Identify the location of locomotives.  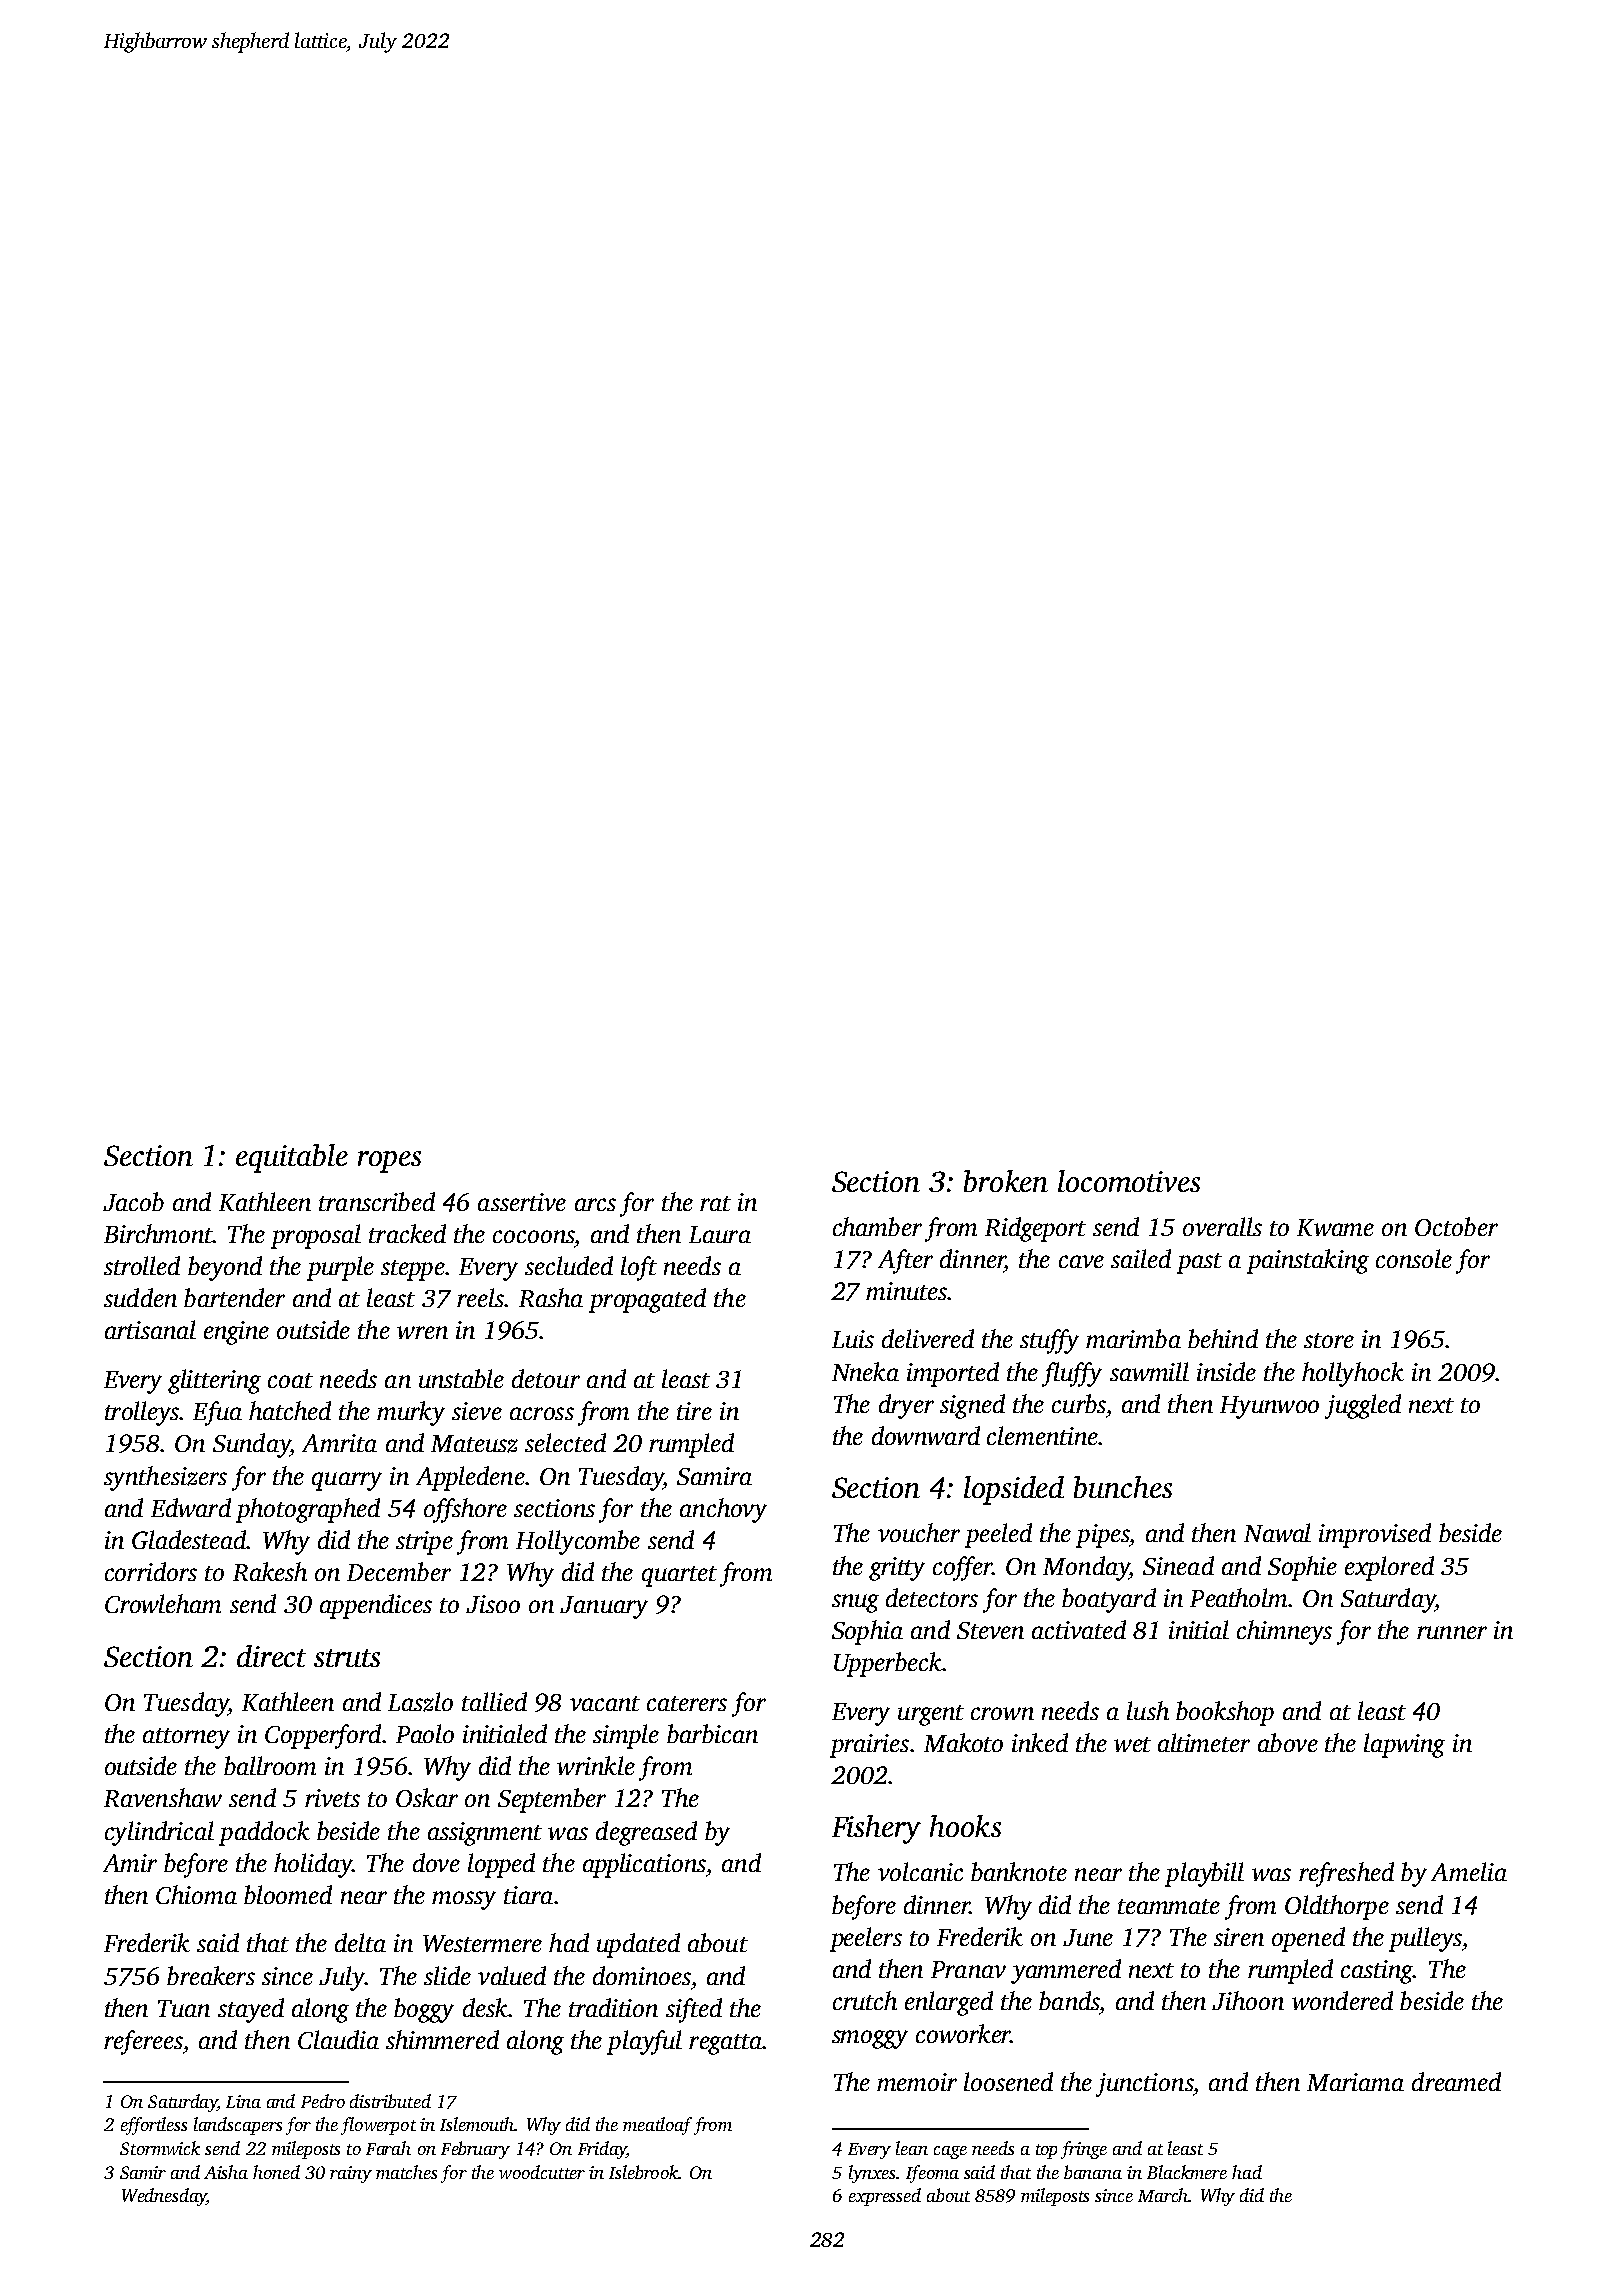
(1129, 1181).
